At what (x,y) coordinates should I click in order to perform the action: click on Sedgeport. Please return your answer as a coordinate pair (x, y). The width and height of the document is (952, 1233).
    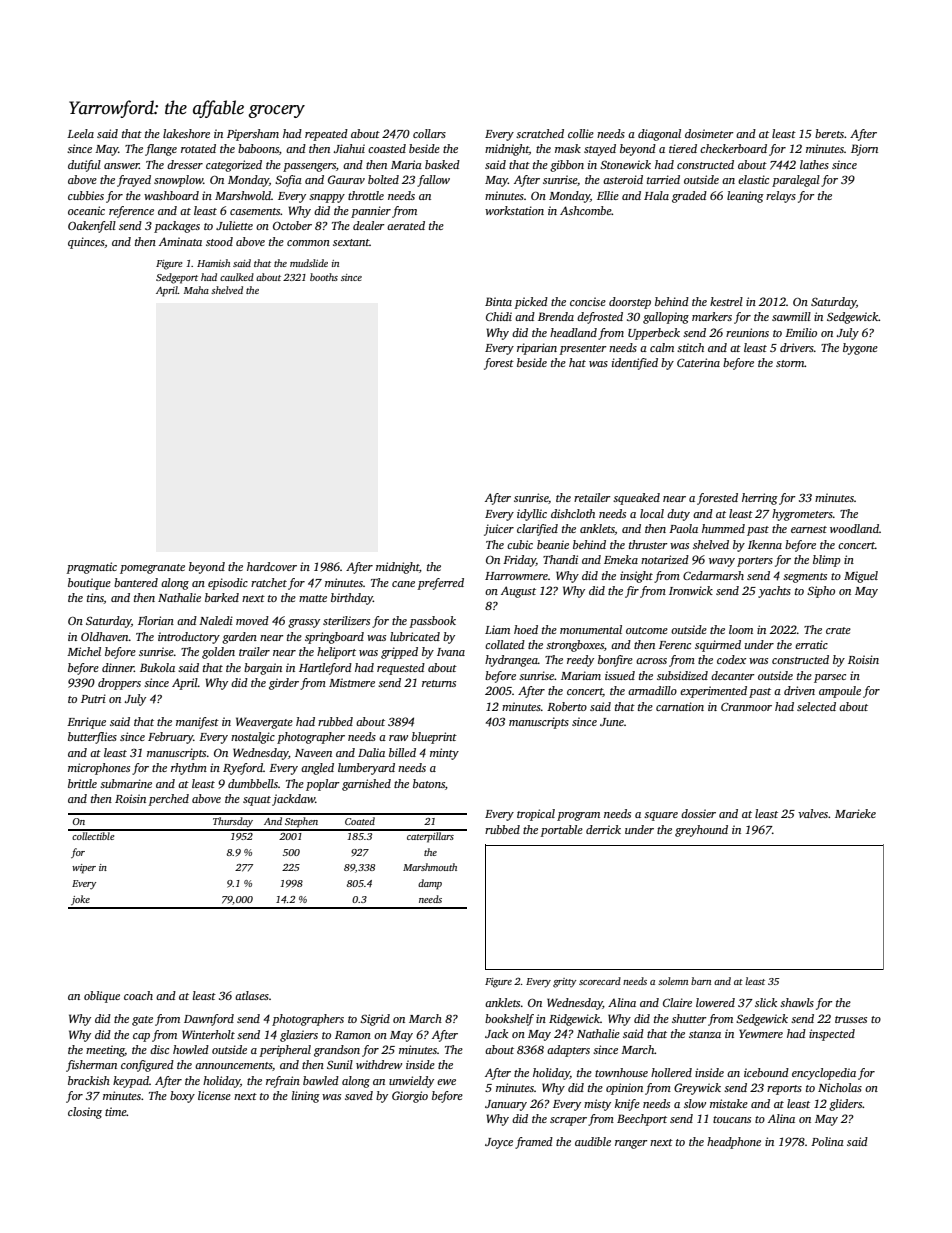
    Looking at the image, I should click on (177, 278).
